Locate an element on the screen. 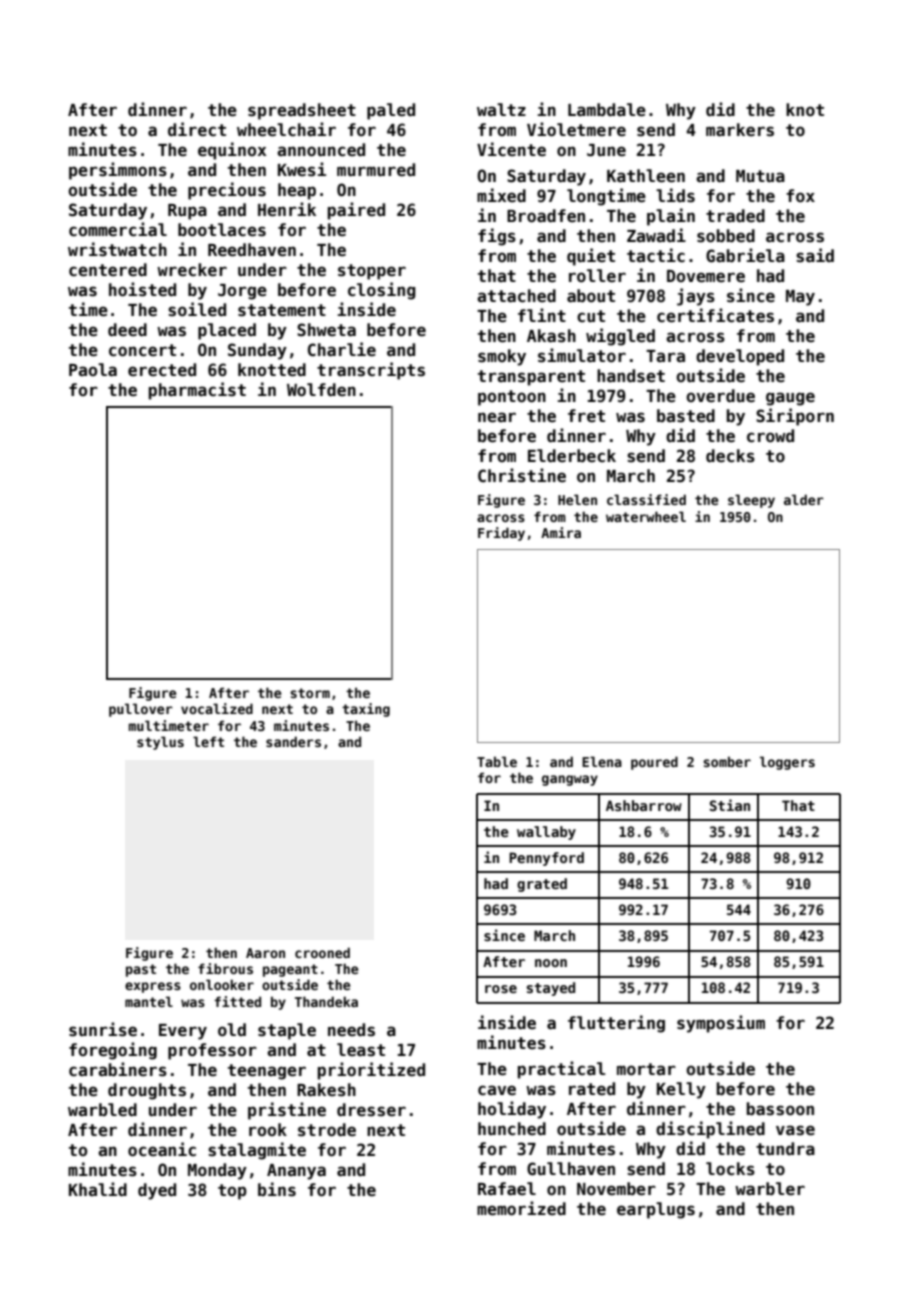 The height and width of the screenshot is (1316, 908). Kwesi is located at coordinates (302, 169).
